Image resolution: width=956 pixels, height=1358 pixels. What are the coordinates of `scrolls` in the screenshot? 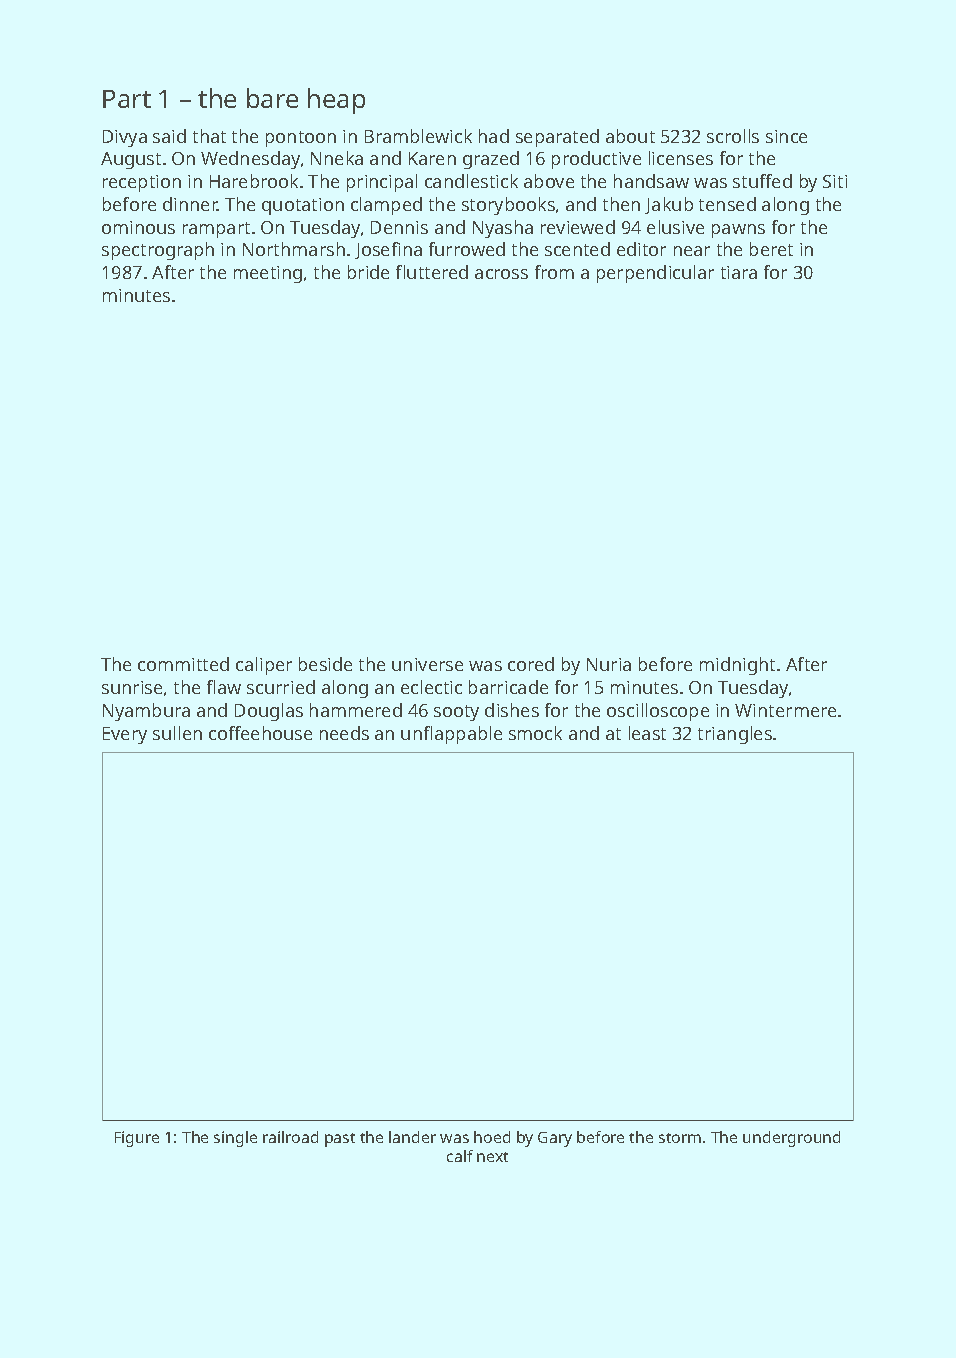 It's located at (733, 136).
